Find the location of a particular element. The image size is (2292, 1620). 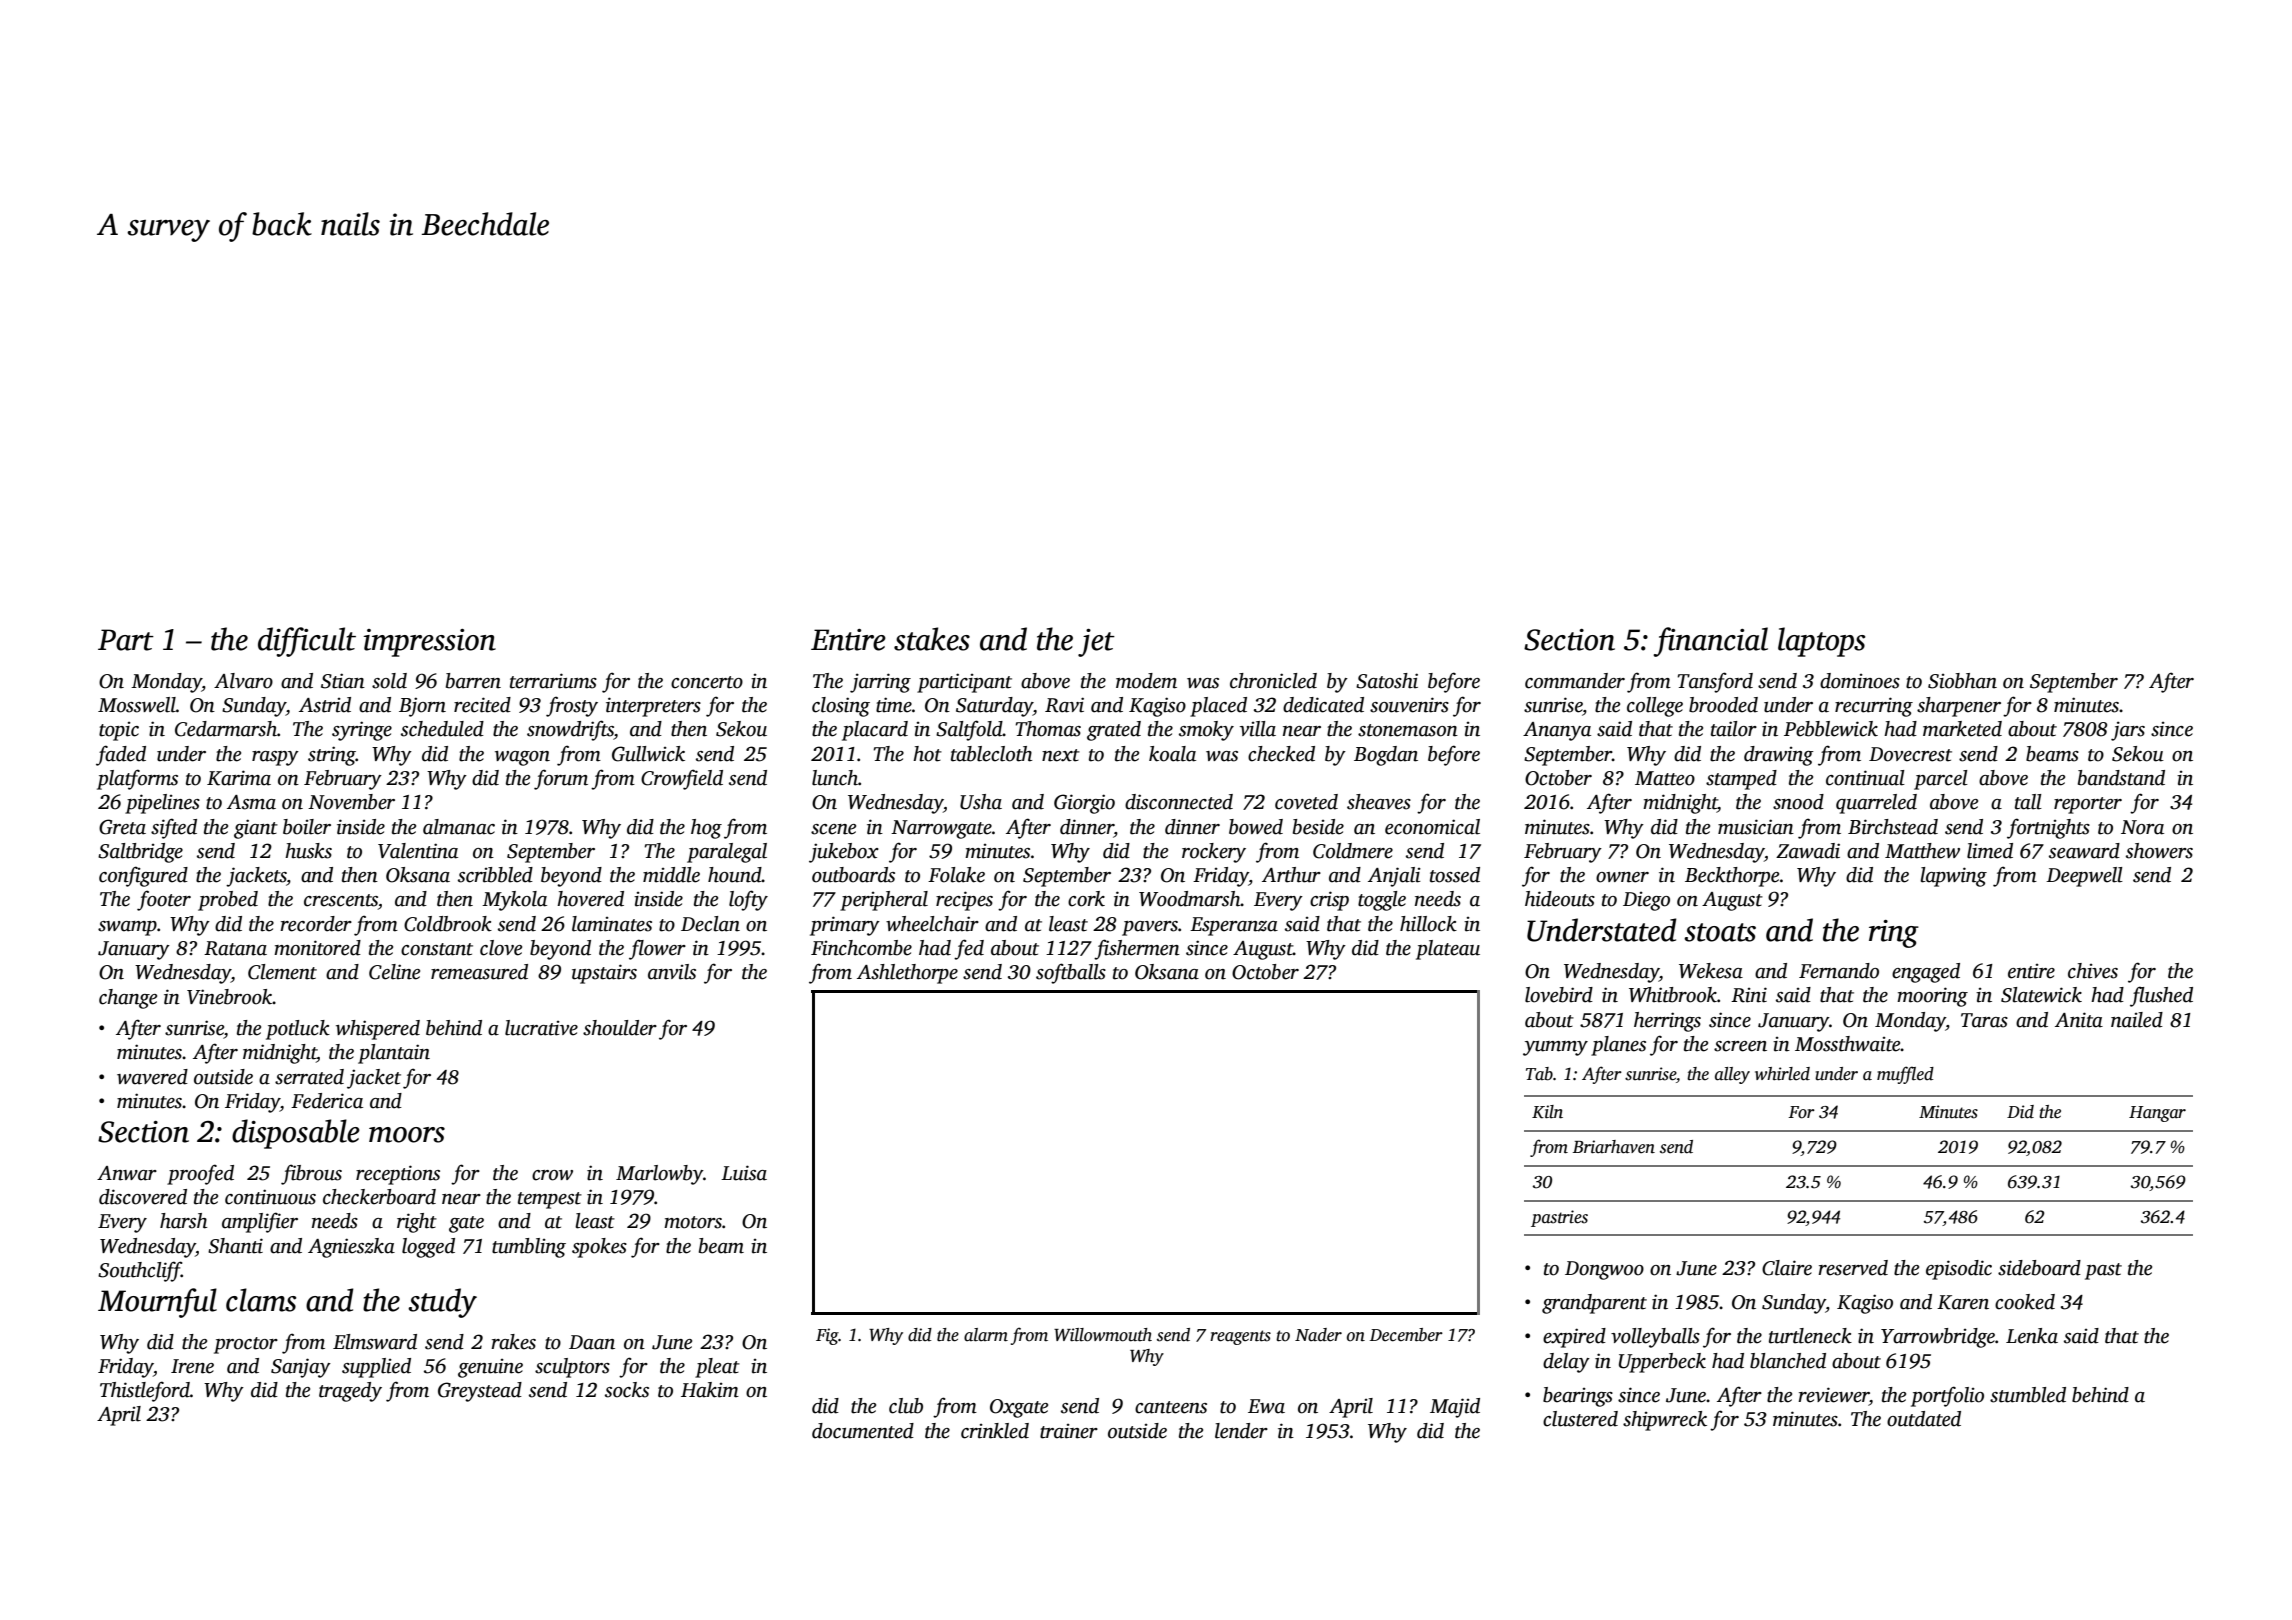

Marlowby is located at coordinates (659, 1175).
